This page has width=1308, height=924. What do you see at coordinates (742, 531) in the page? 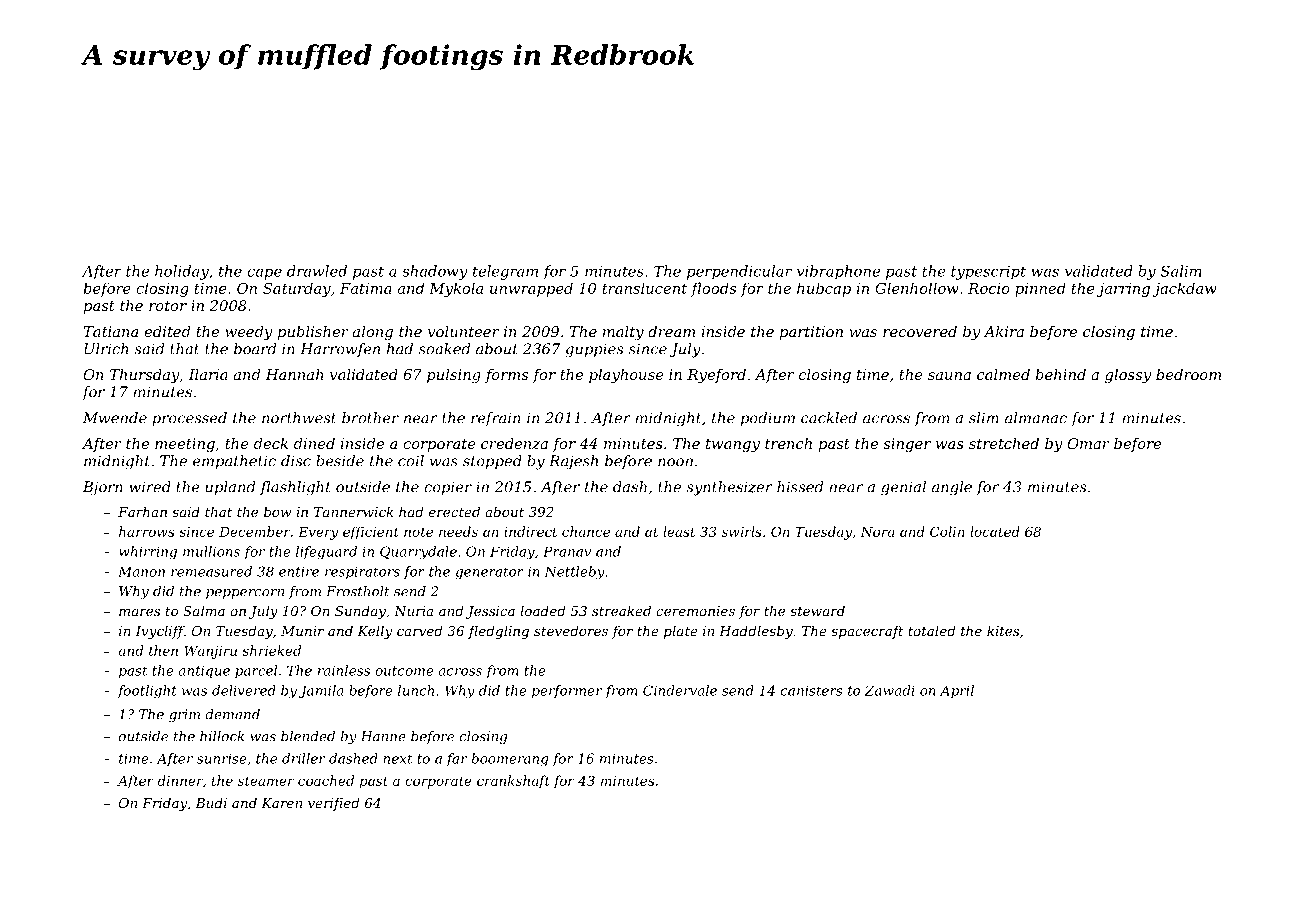
I see `swirls` at bounding box center [742, 531].
